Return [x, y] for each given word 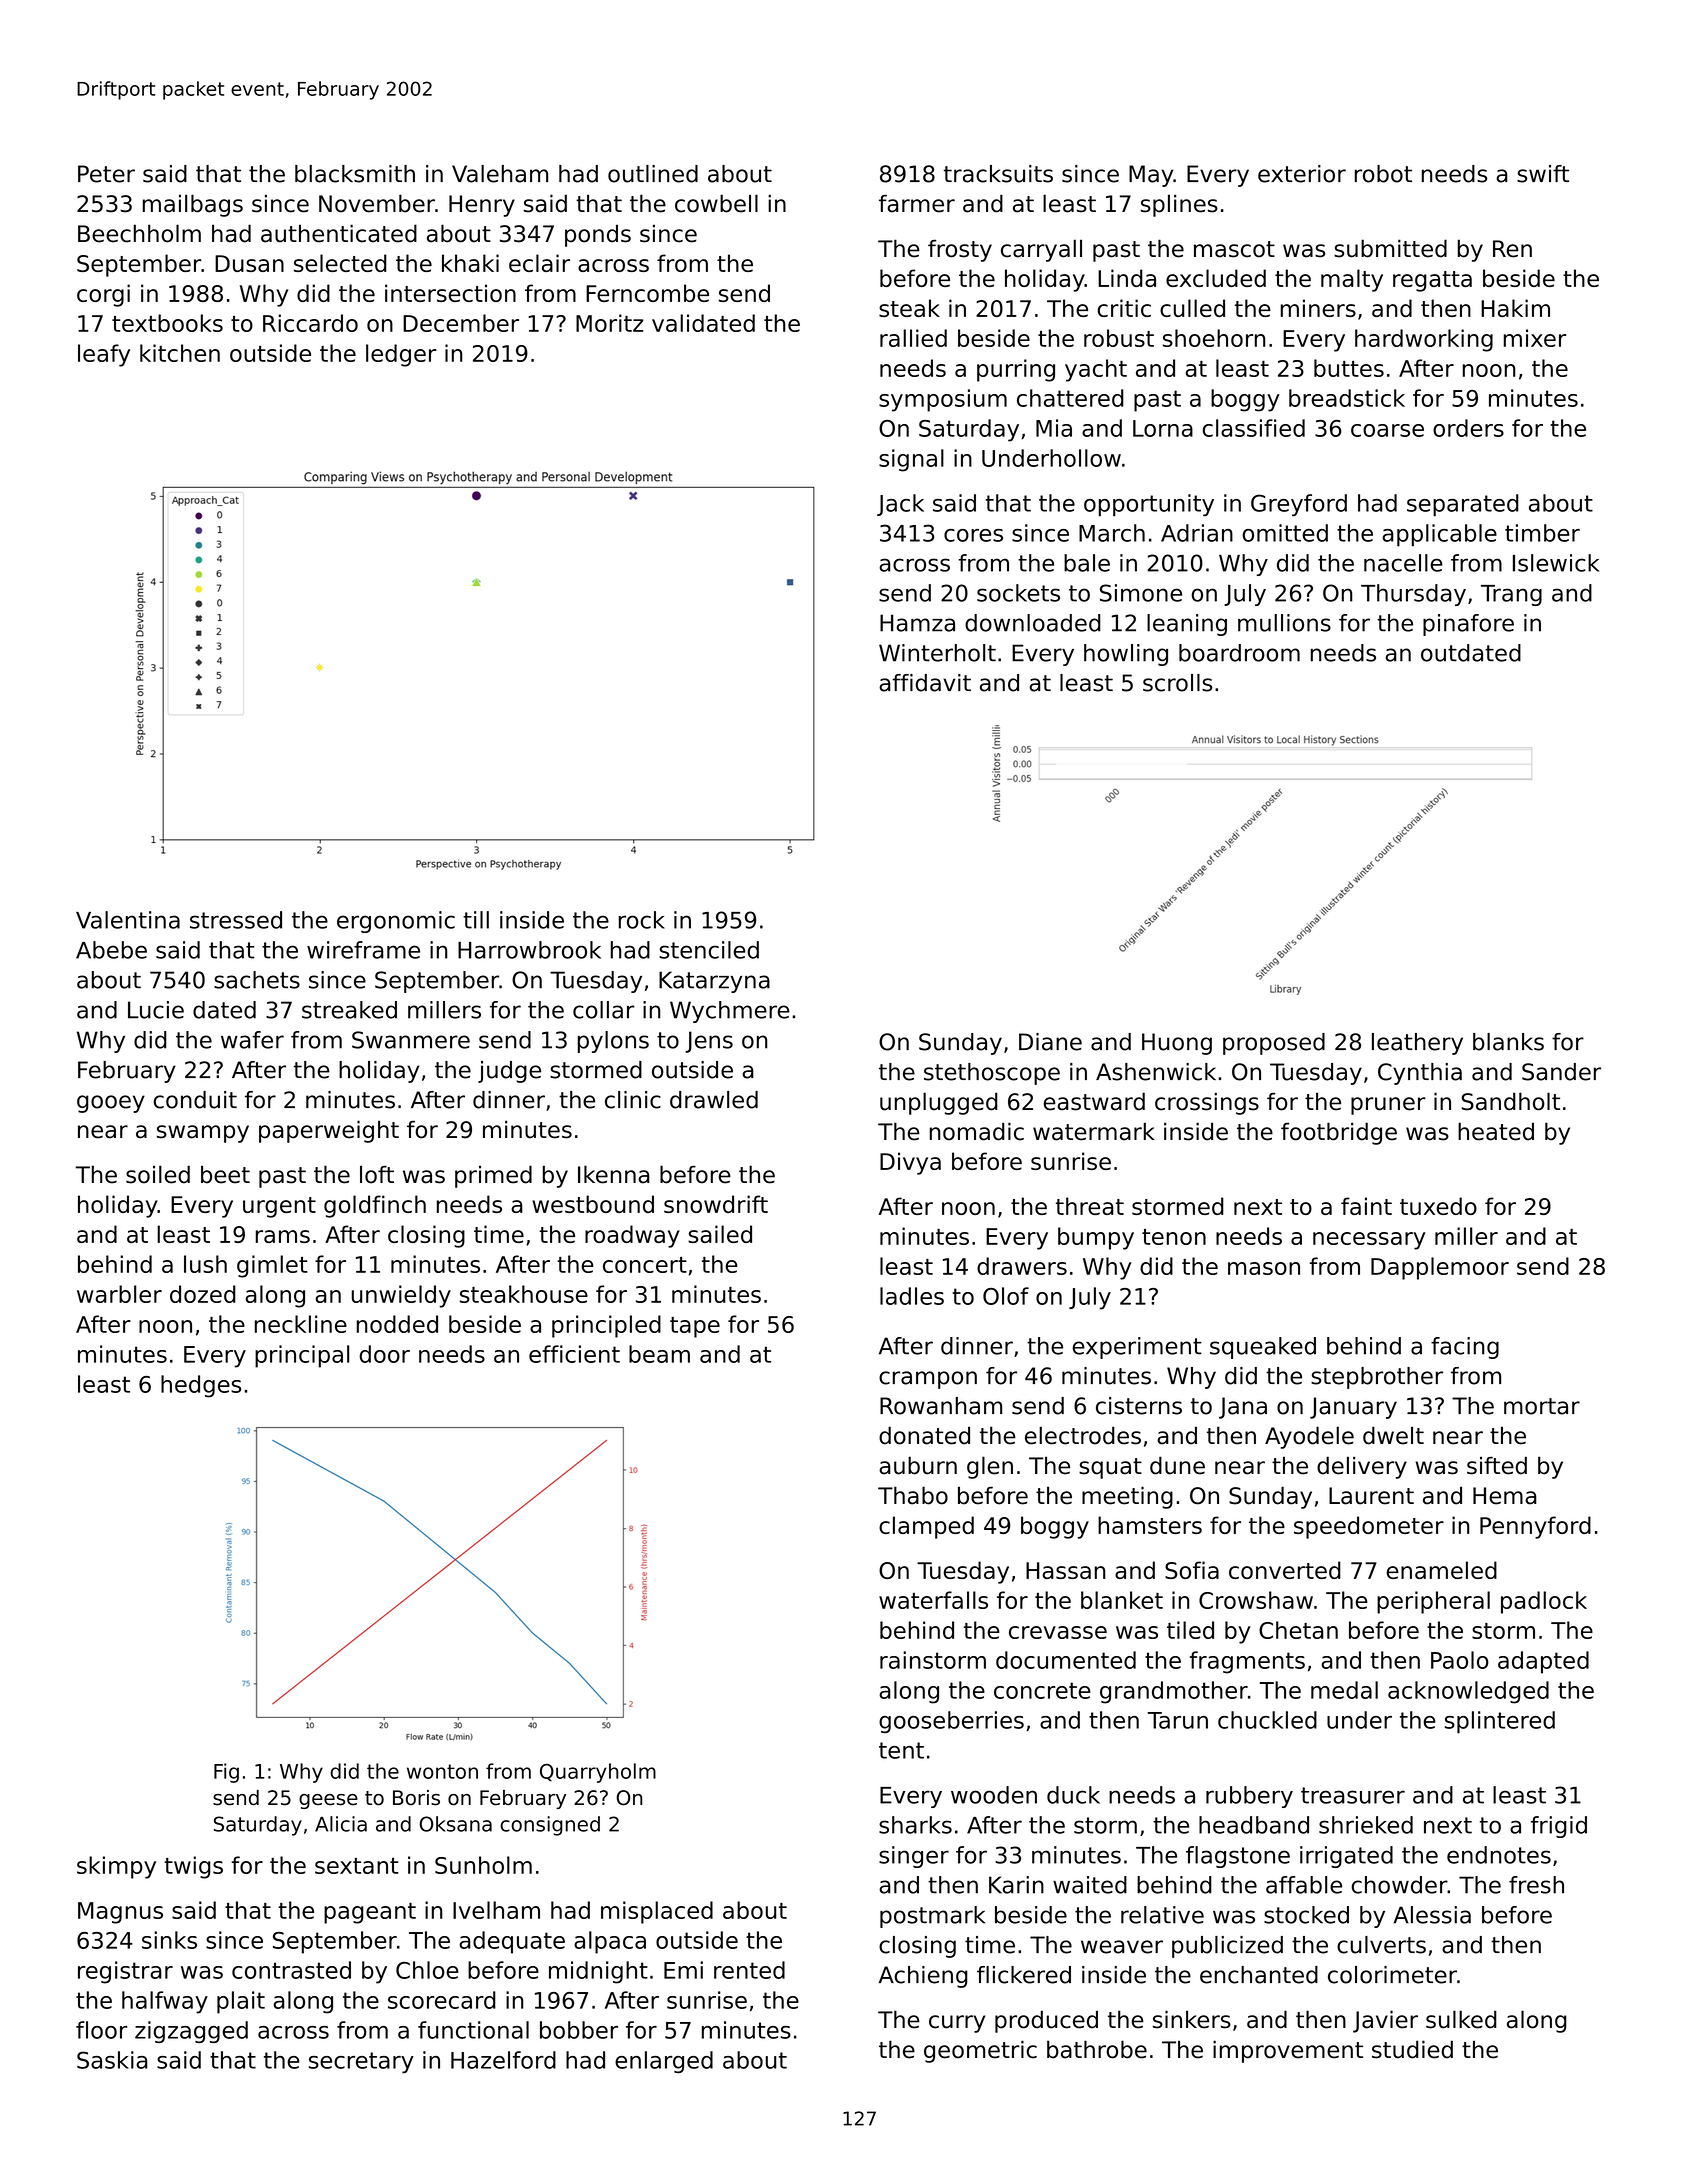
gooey [111, 1104]
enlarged [664, 2062]
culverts [1381, 1945]
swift [1543, 174]
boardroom [1239, 653]
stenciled [709, 950]
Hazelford [503, 2060]
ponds [598, 235]
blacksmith [355, 174]
